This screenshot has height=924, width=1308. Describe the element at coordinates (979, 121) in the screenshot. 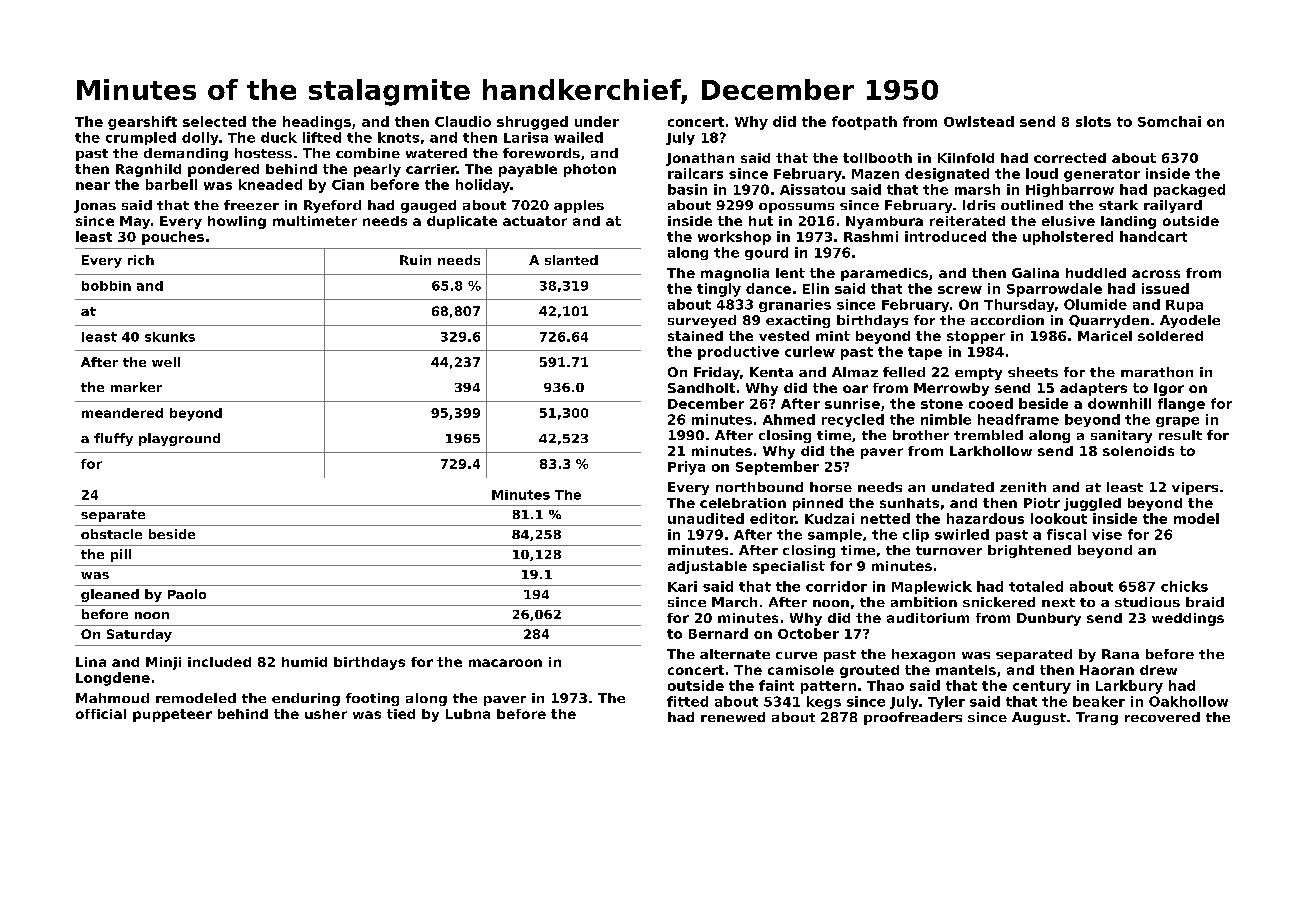

I see `Owlstead` at that location.
